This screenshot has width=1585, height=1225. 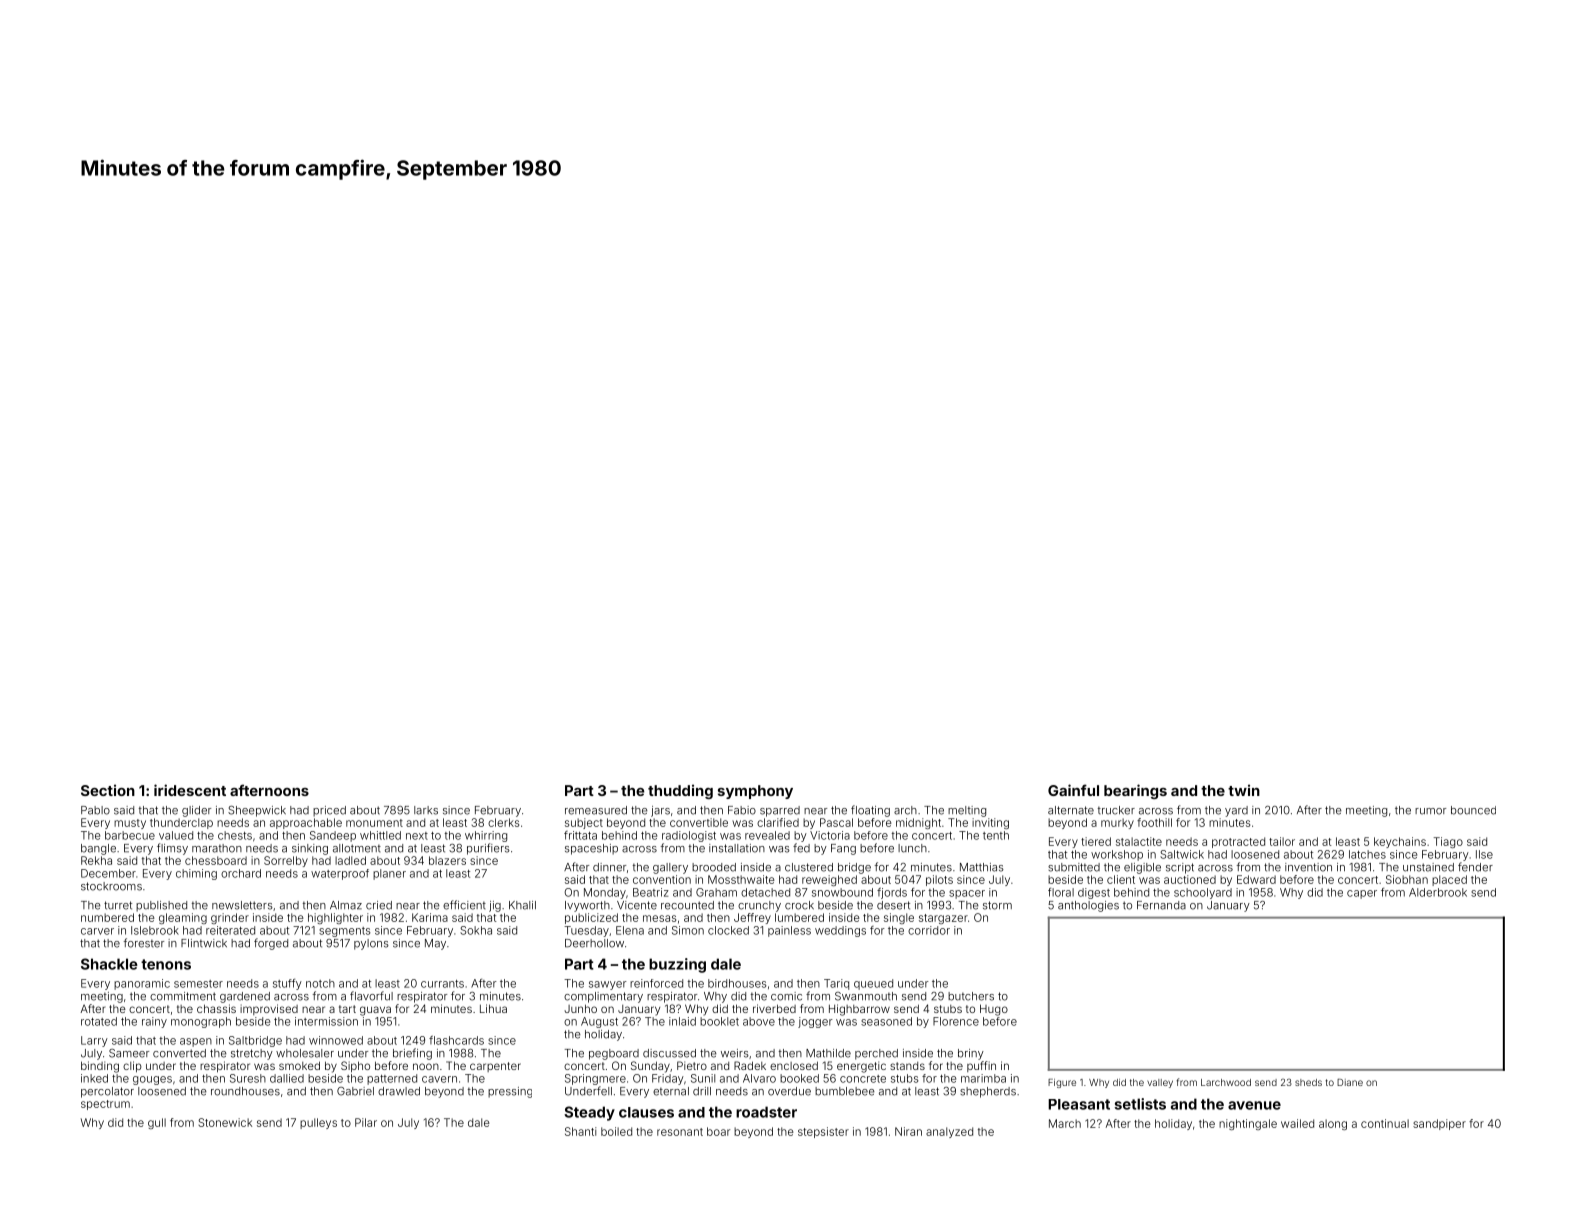 What do you see at coordinates (680, 791) in the screenshot?
I see `thudding` at bounding box center [680, 791].
